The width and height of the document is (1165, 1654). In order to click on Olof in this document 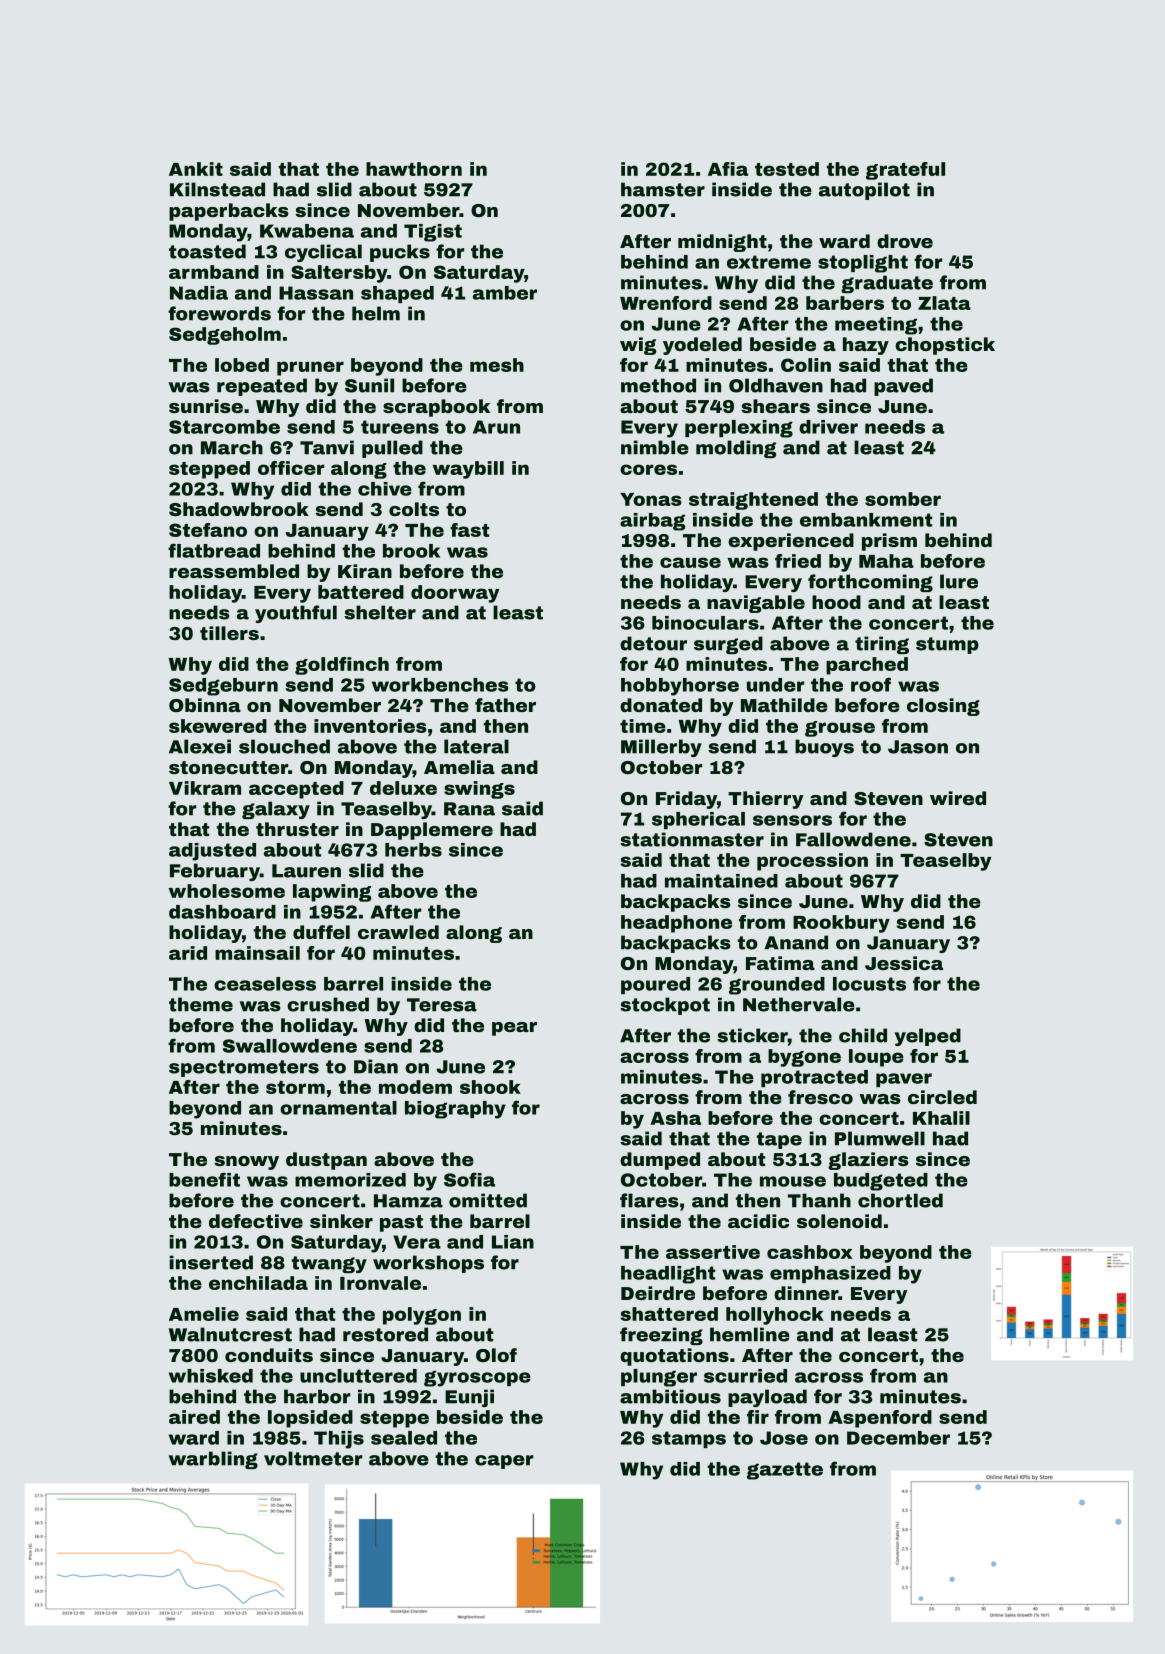, I will do `click(496, 1355)`.
